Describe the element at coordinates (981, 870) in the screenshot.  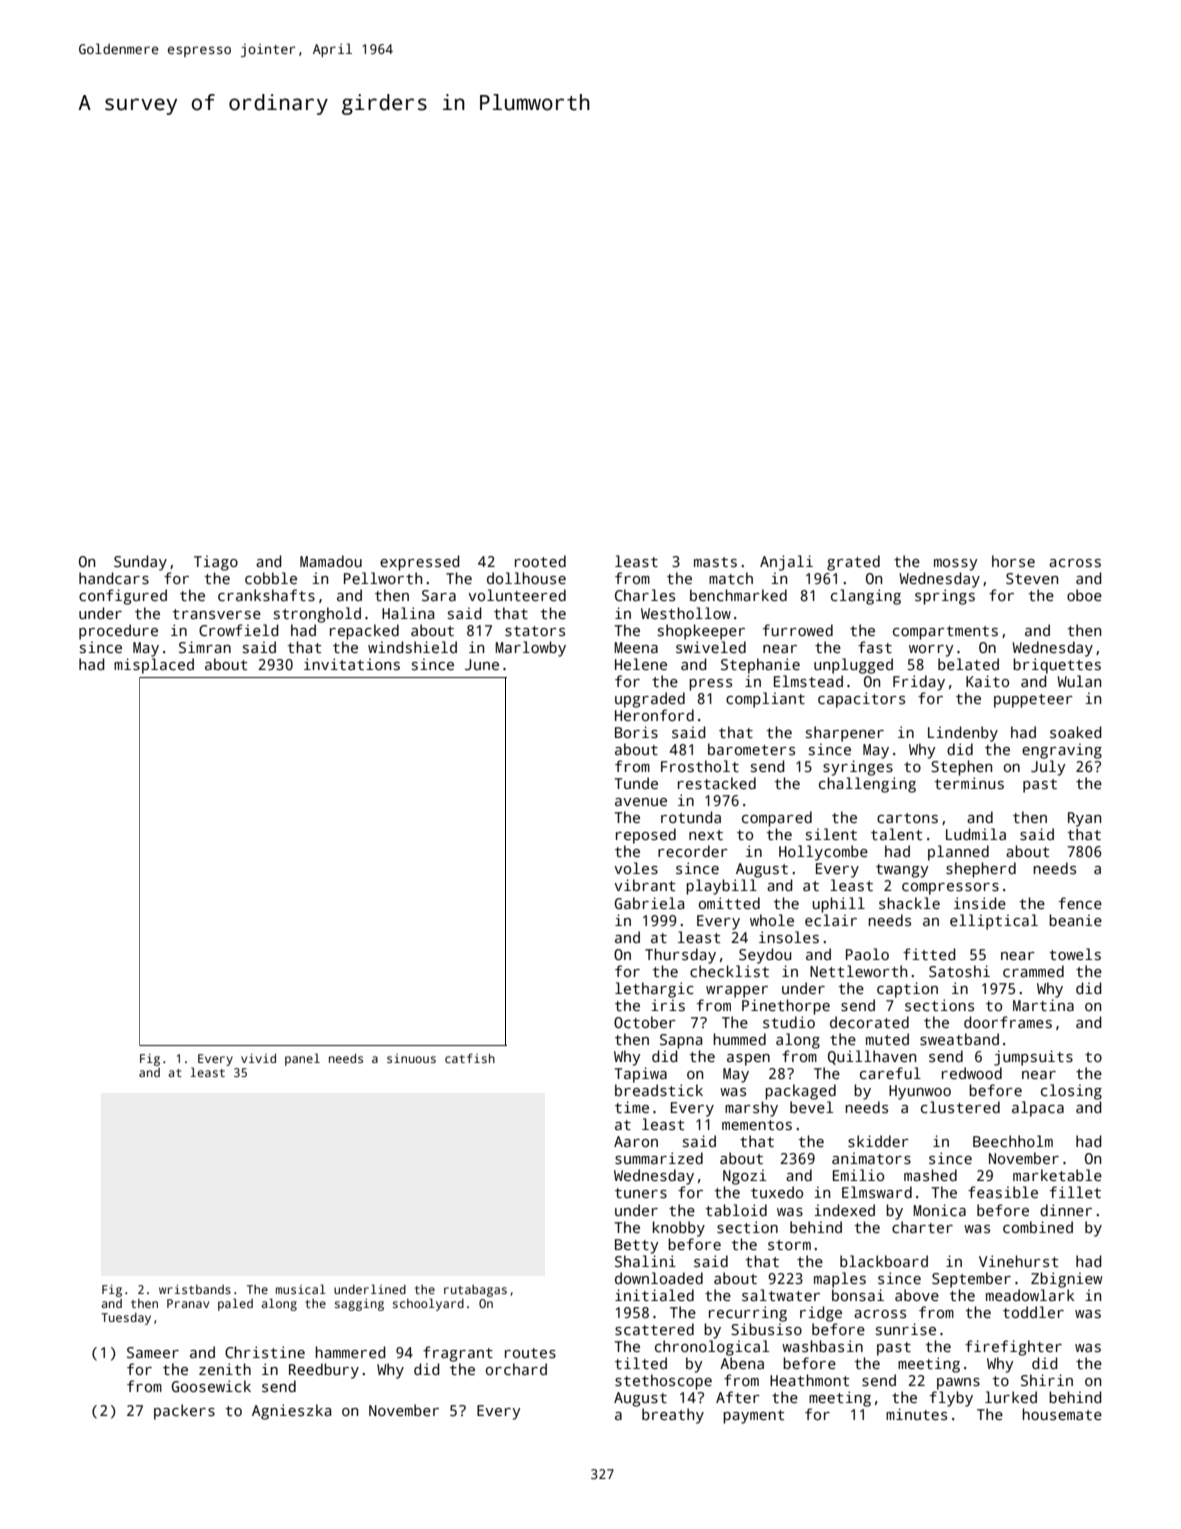
I see `shepherd` at that location.
